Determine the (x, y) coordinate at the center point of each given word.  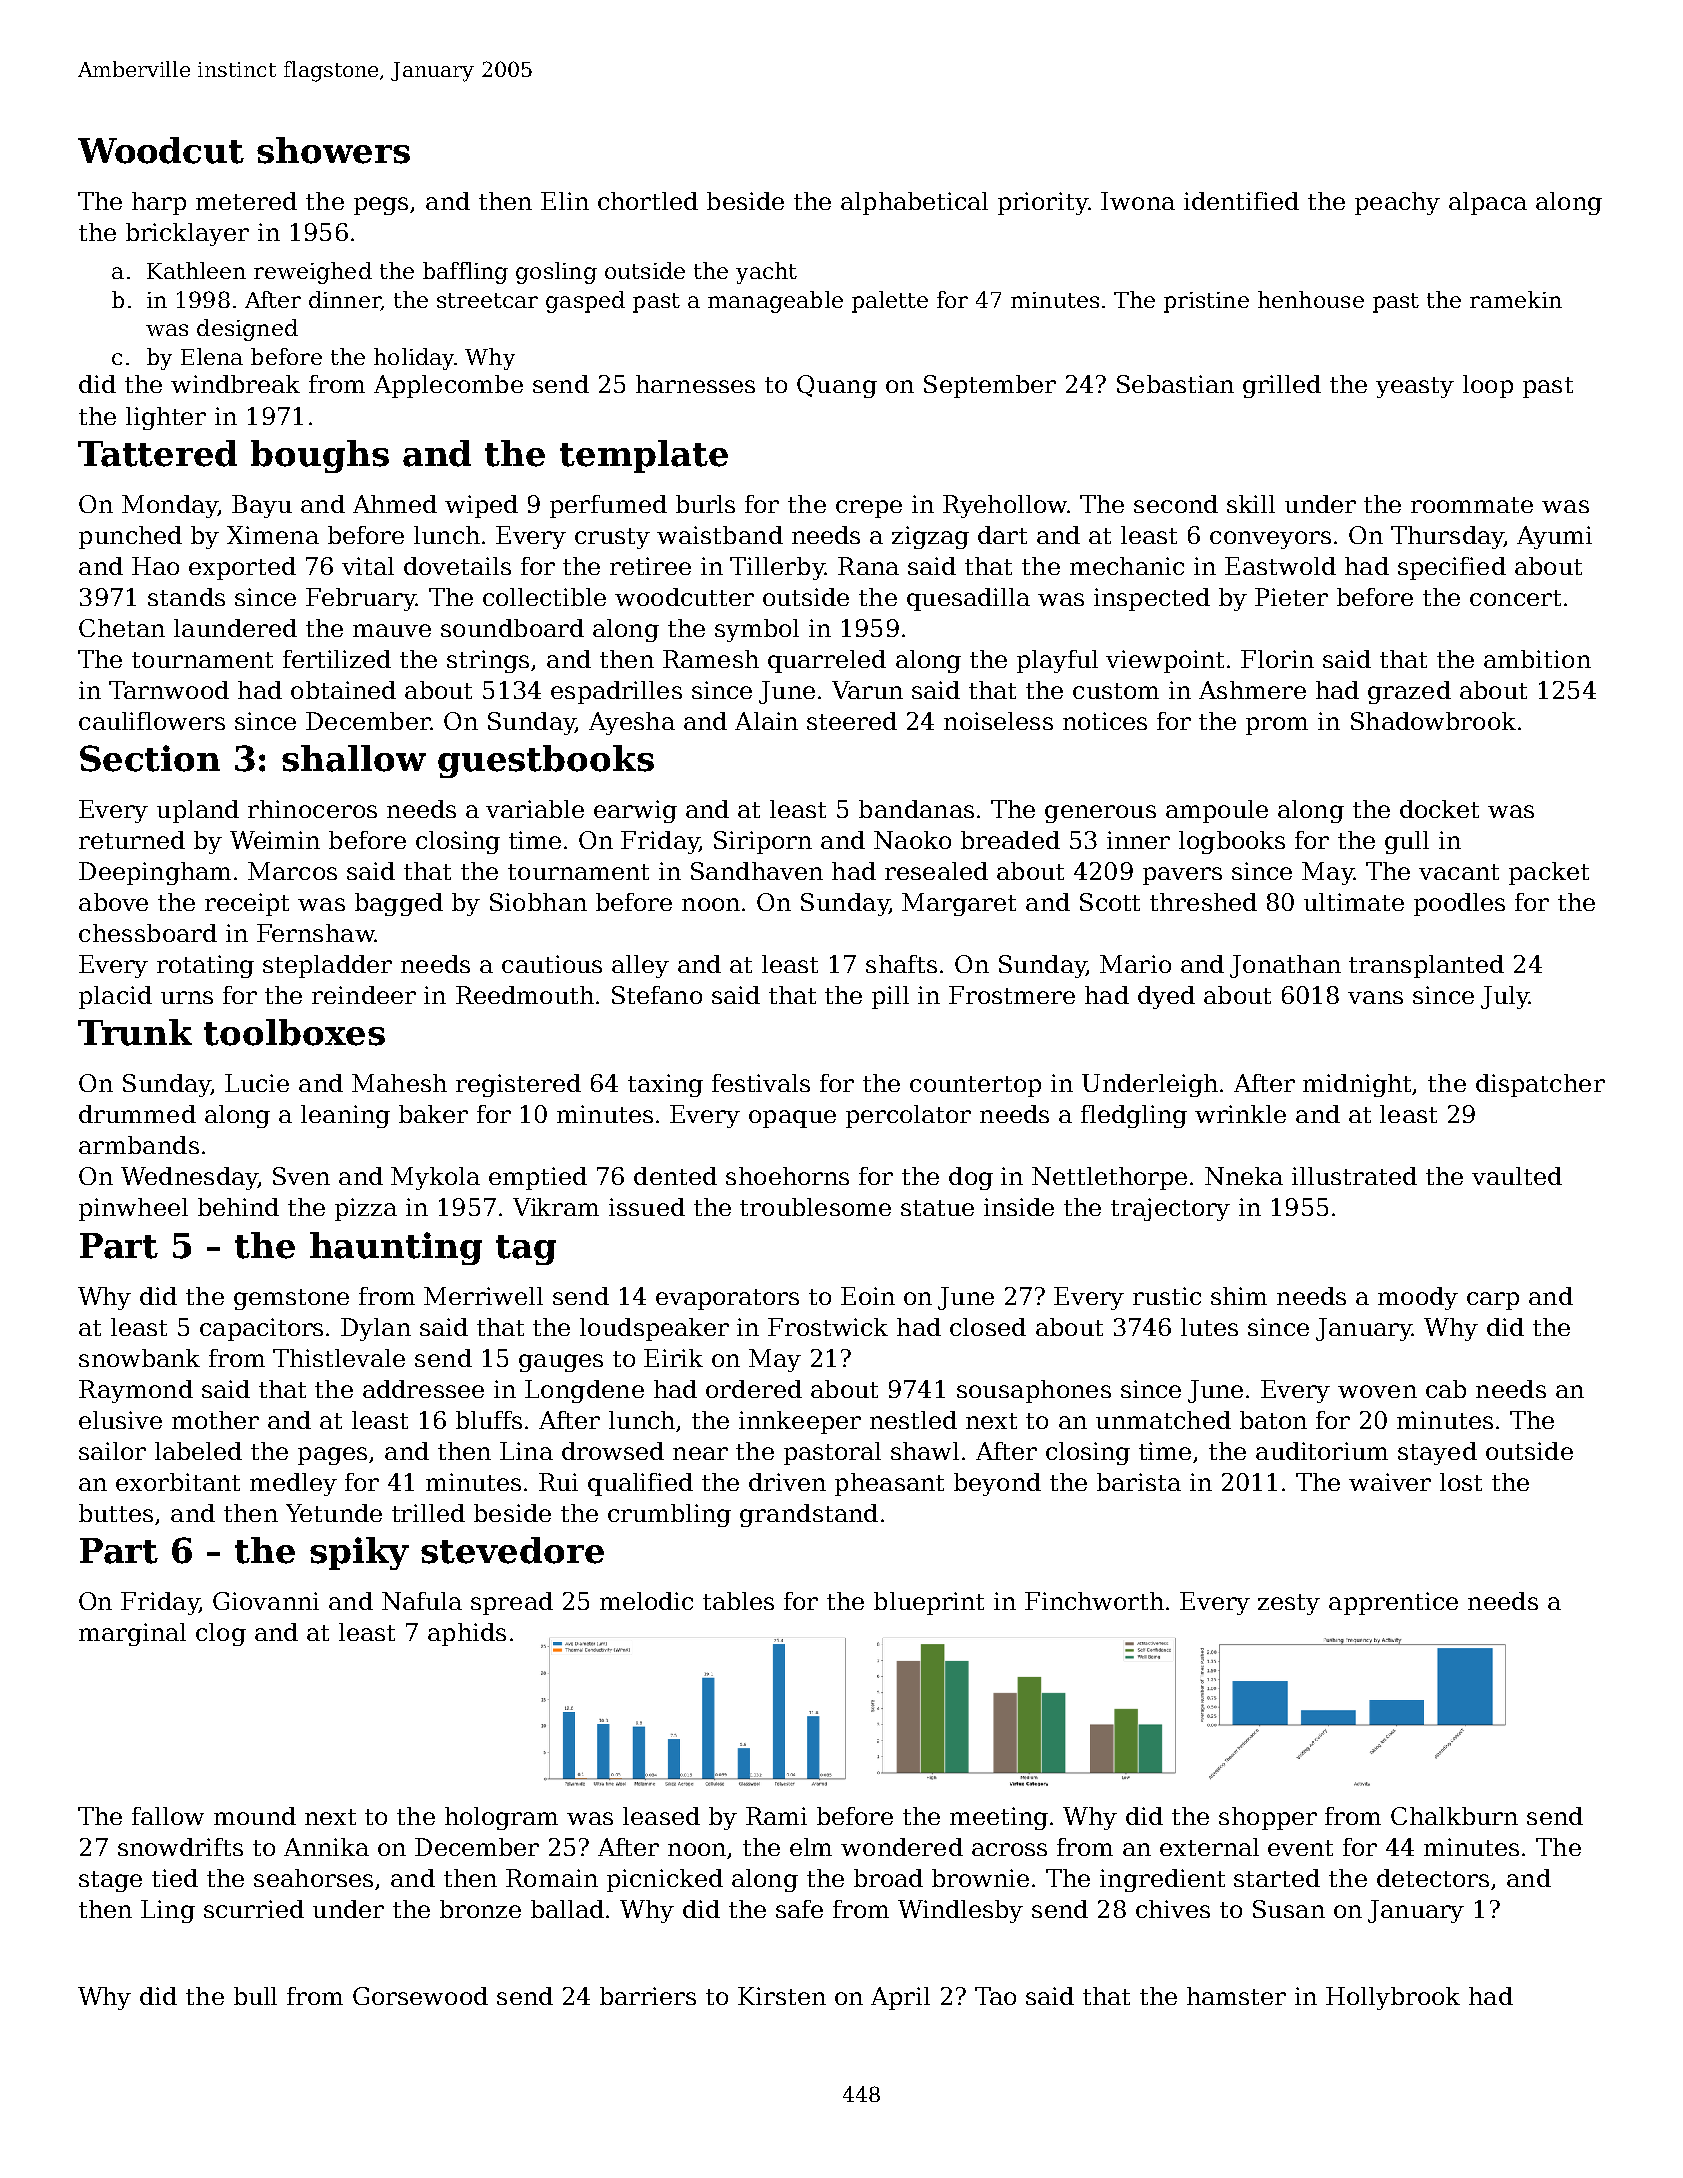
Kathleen (196, 270)
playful (1057, 661)
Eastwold (1280, 566)
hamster (1236, 1996)
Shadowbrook (1433, 721)
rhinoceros (312, 809)
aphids (467, 1634)
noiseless (998, 721)
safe (799, 1909)
